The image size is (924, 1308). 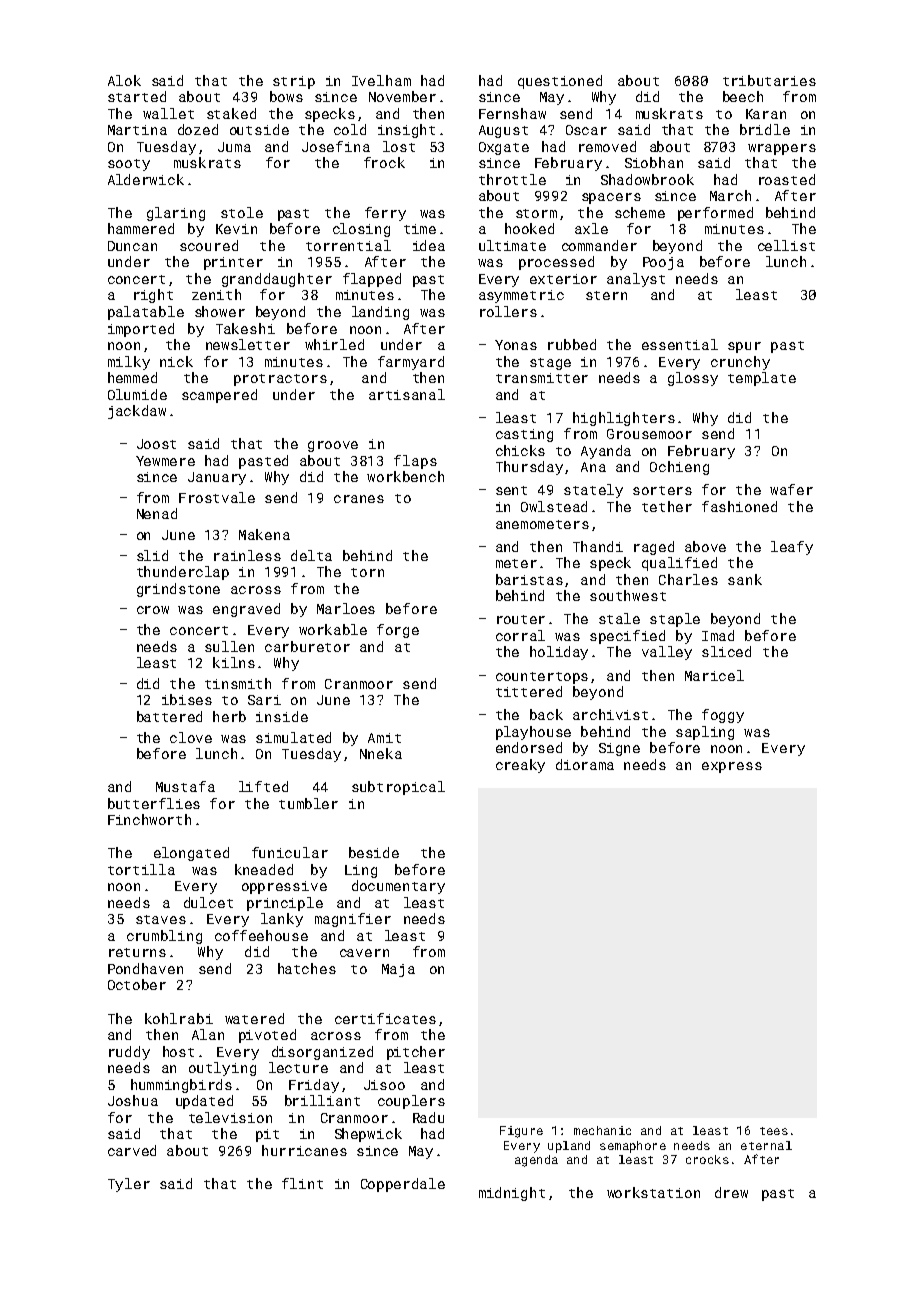 I want to click on Alok, so click(x=124, y=80).
